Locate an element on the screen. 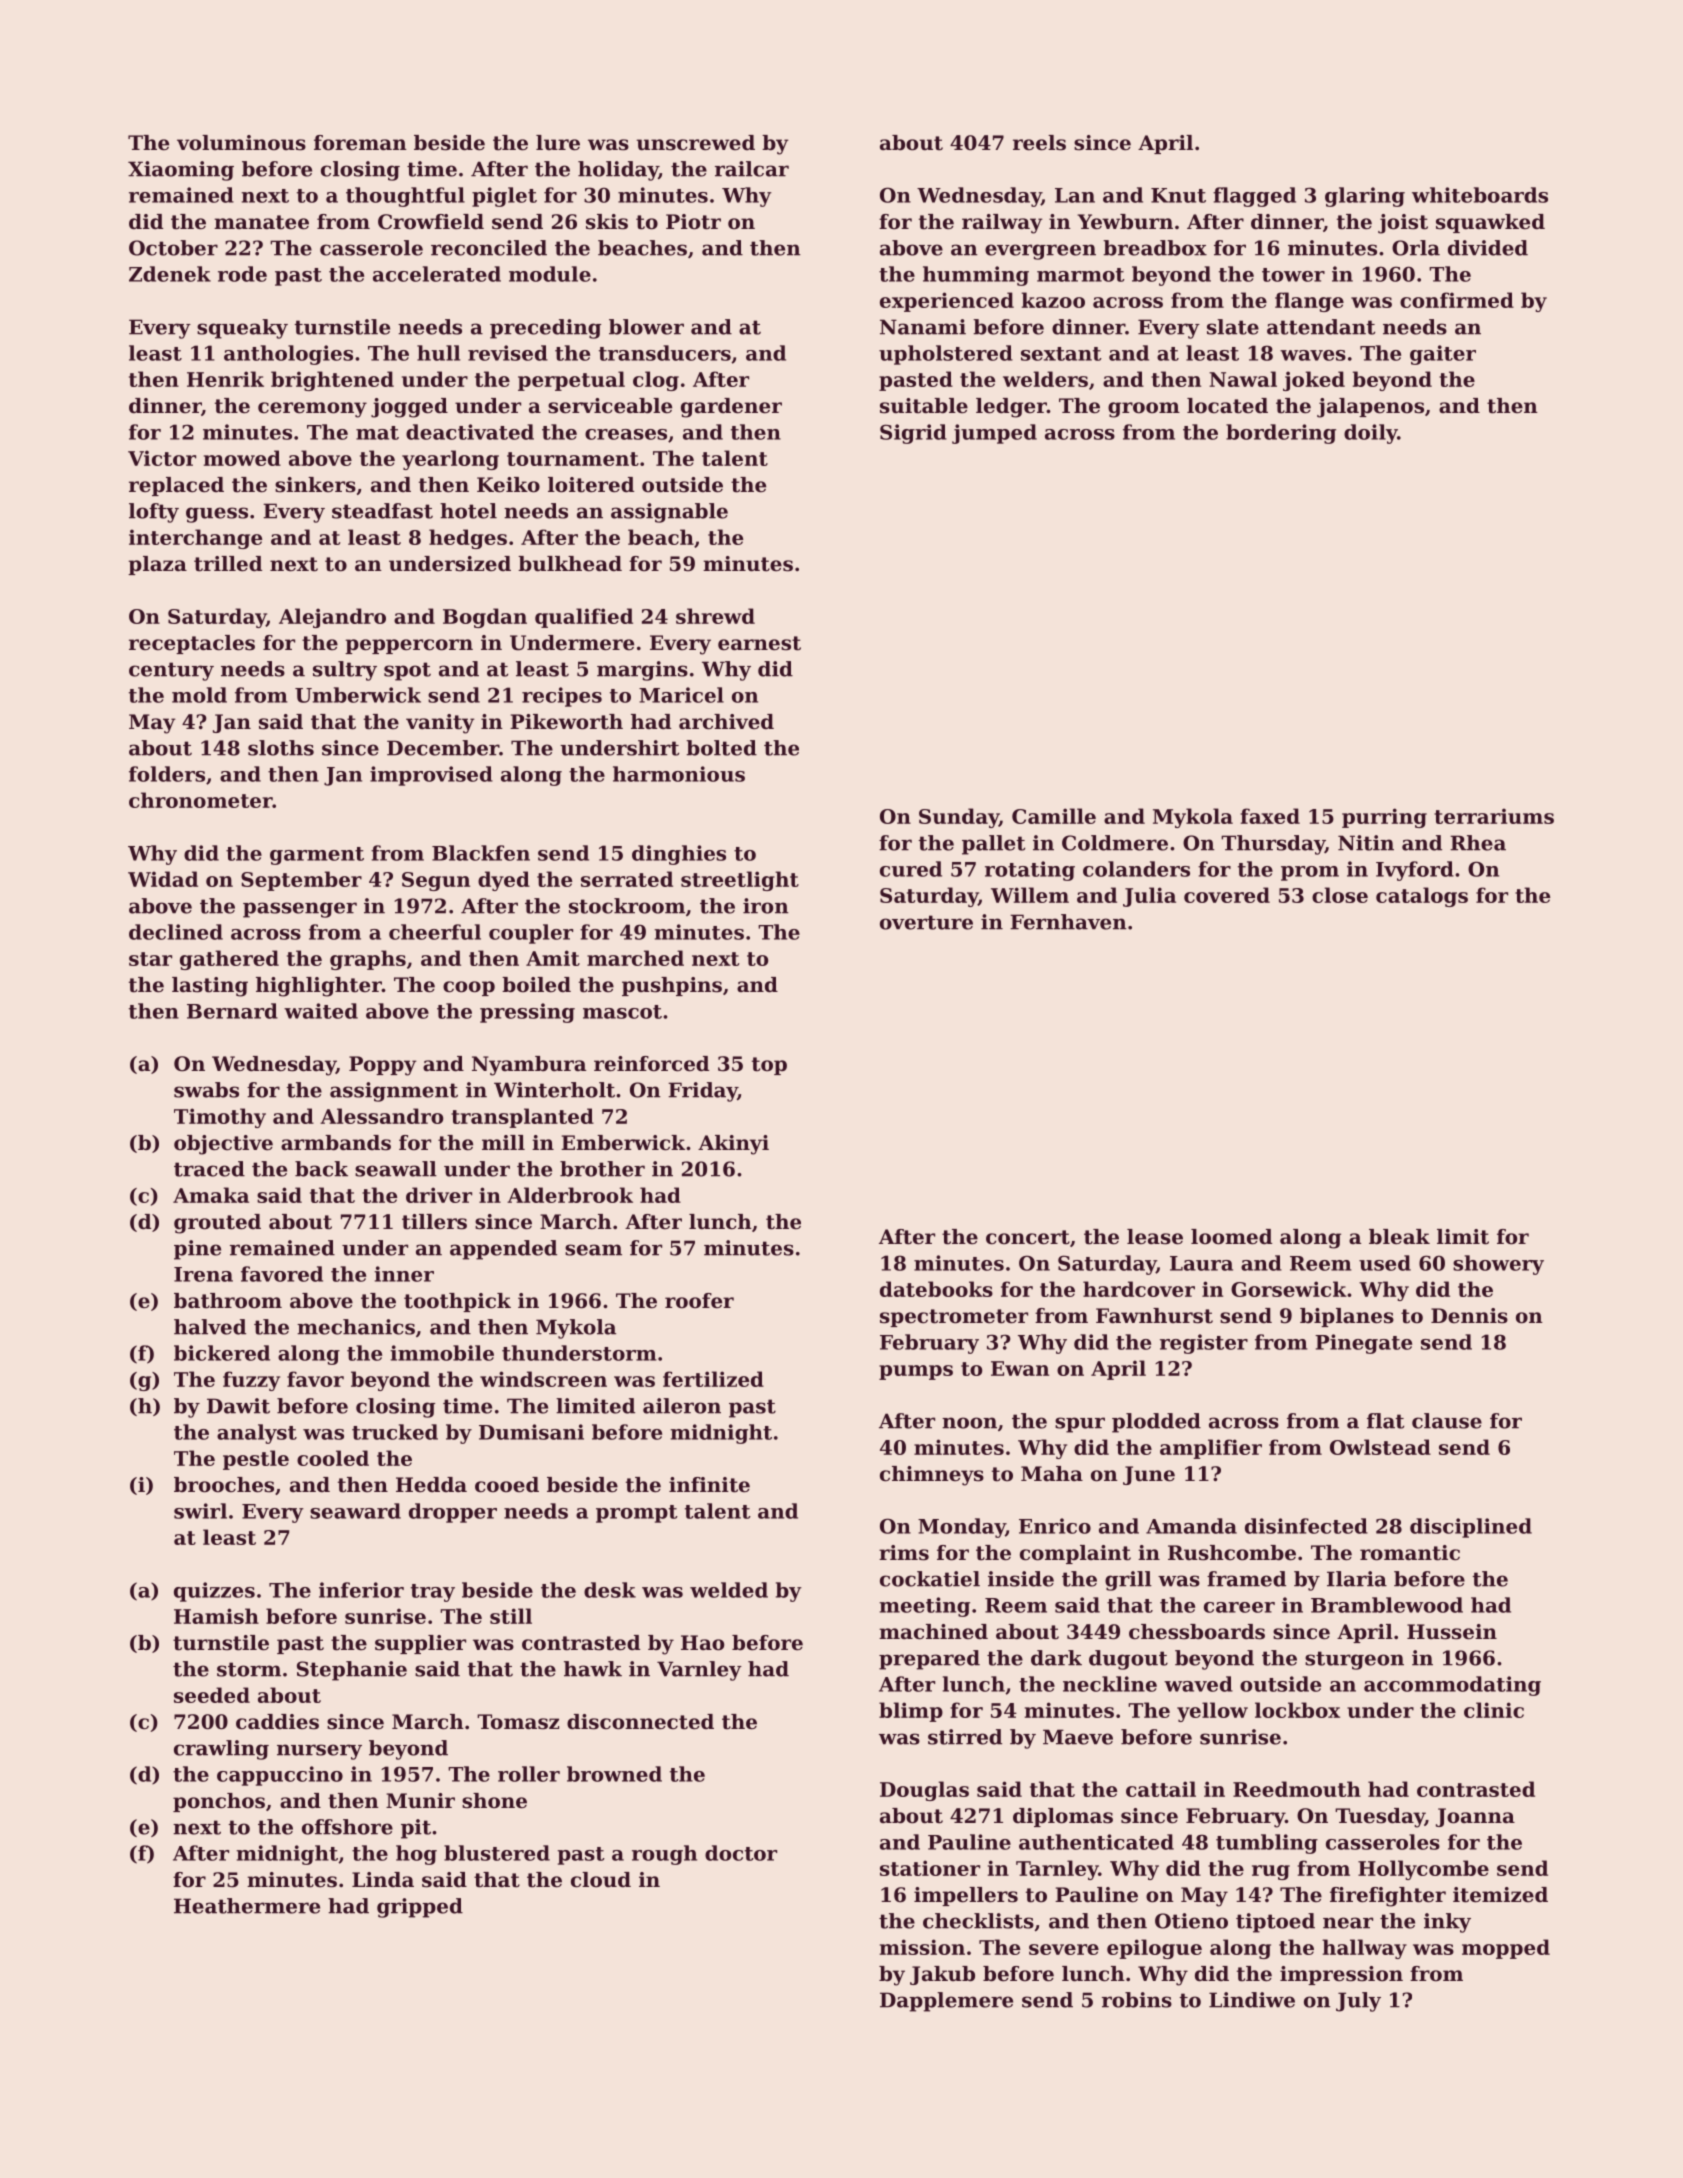 The image size is (1683, 2178). Enrico is located at coordinates (1055, 1526).
